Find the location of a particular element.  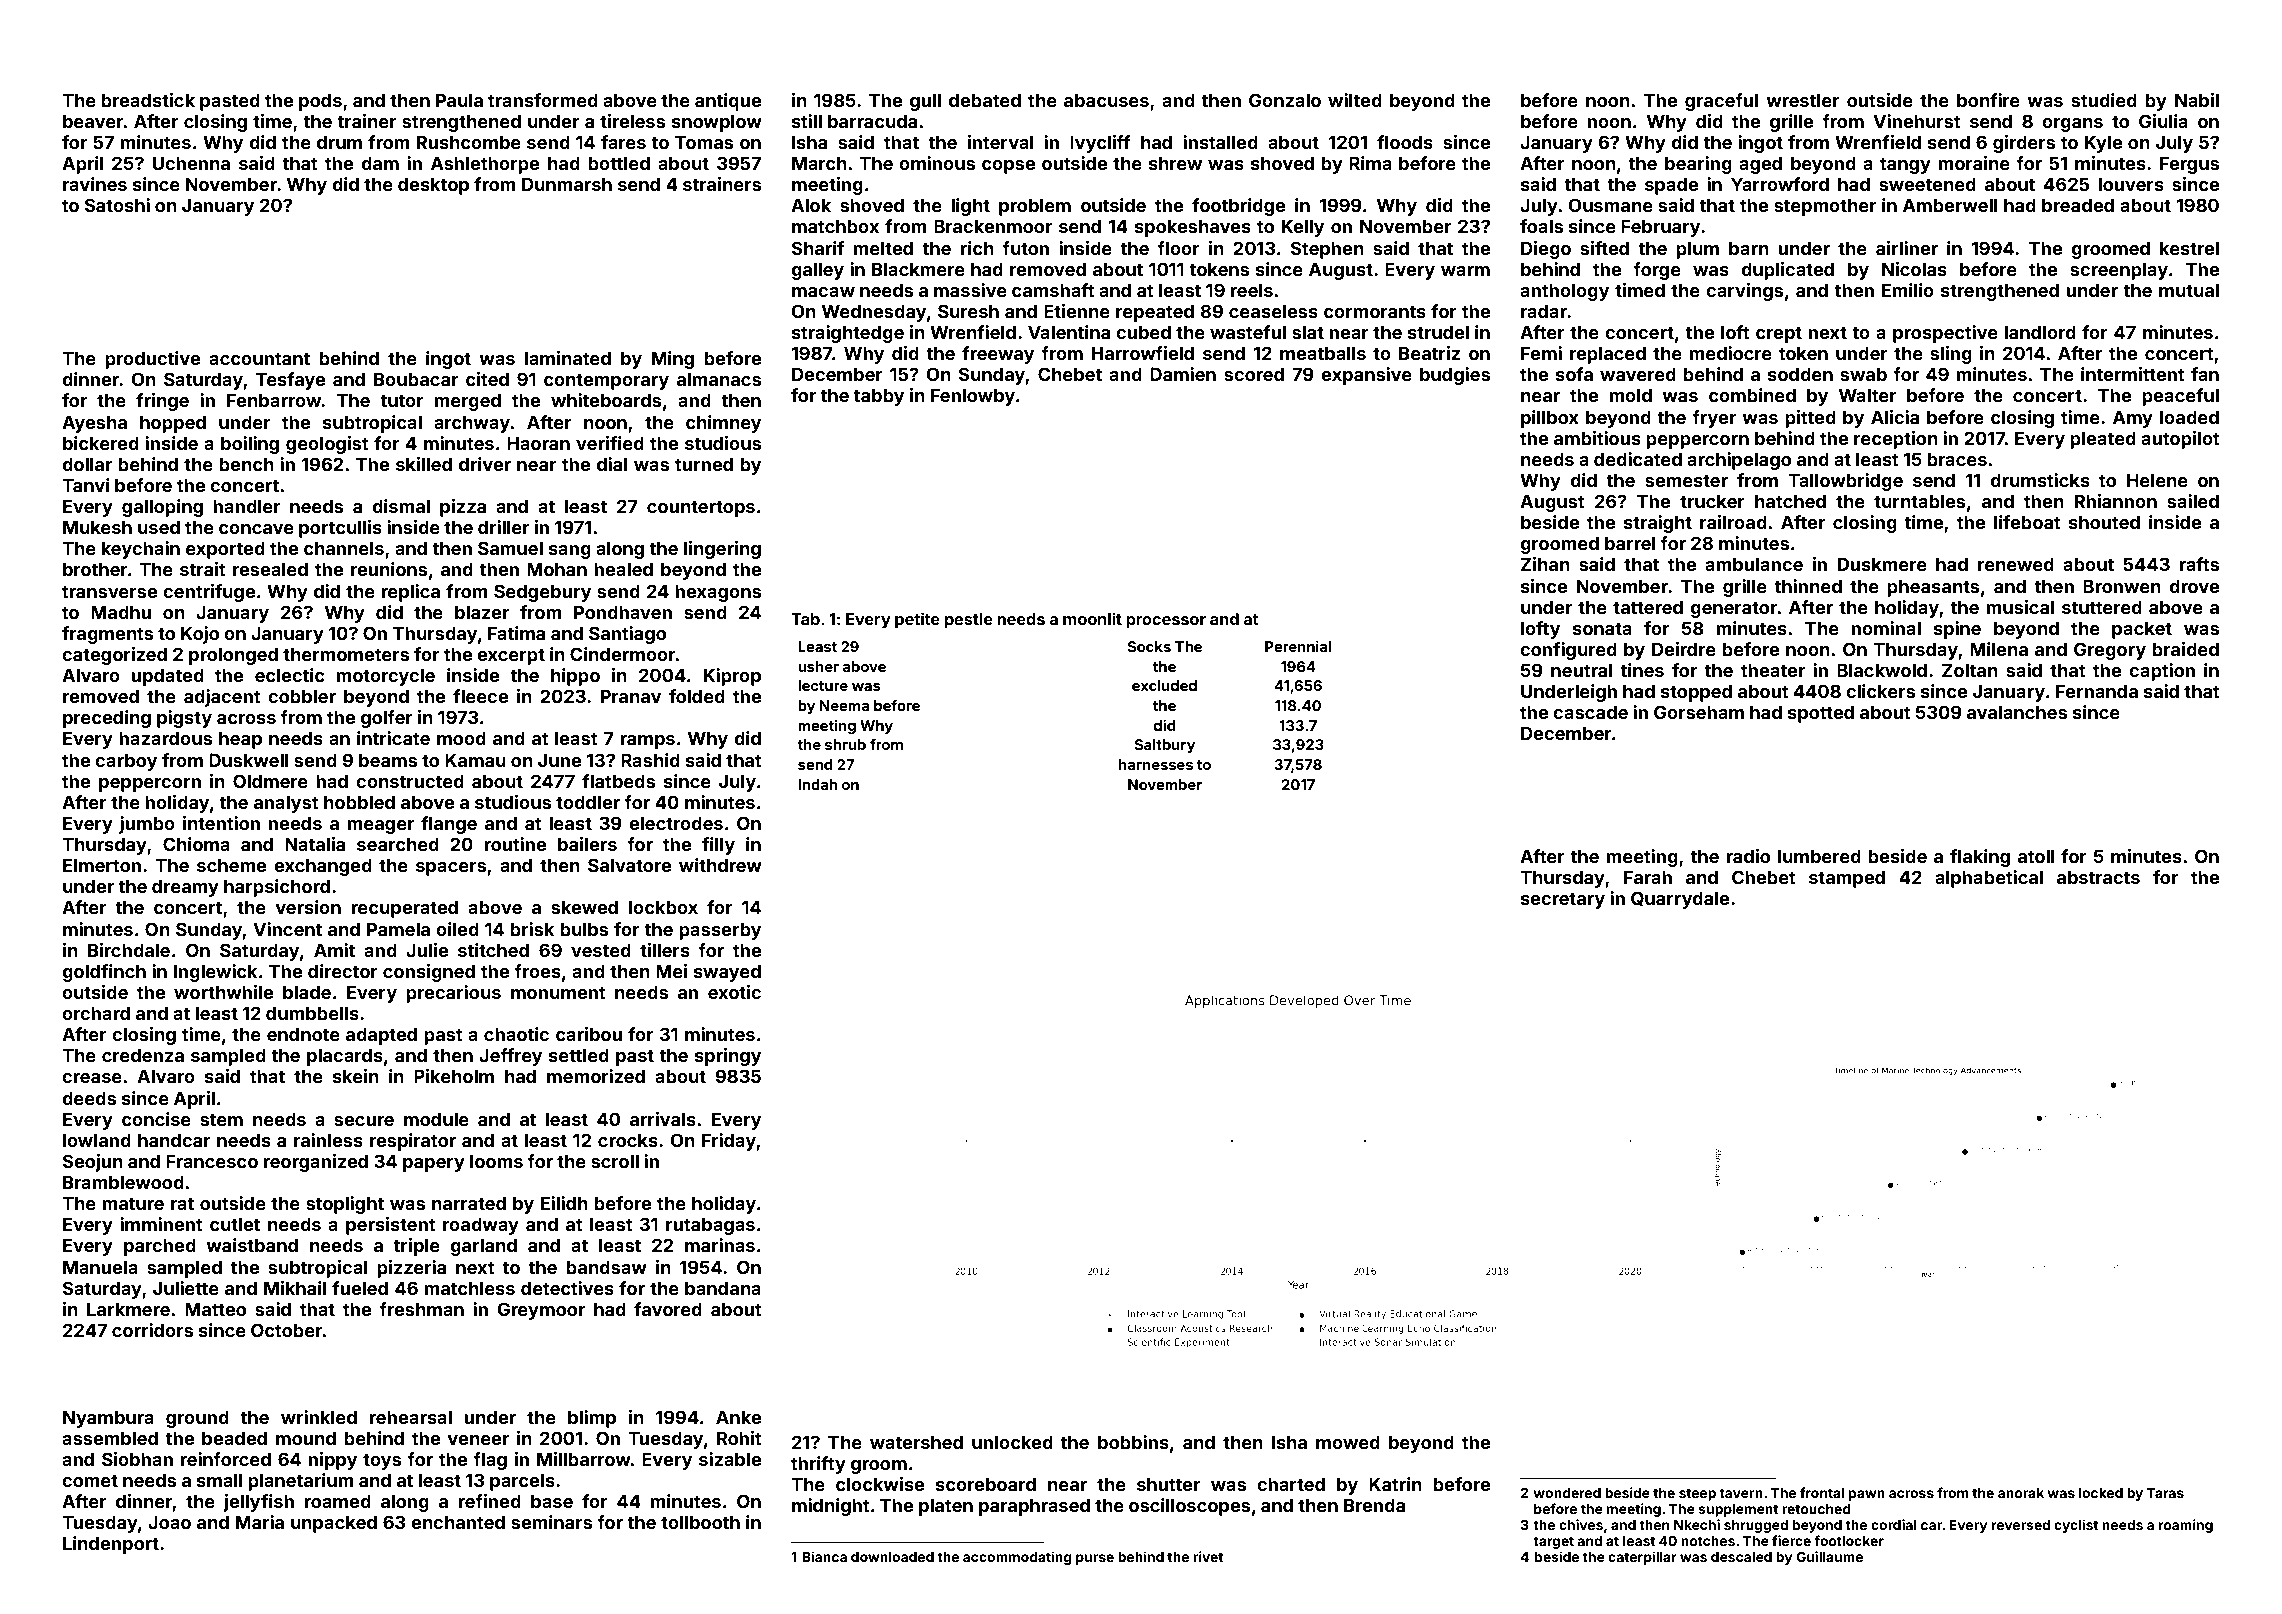

dedicated is located at coordinates (1638, 459).
